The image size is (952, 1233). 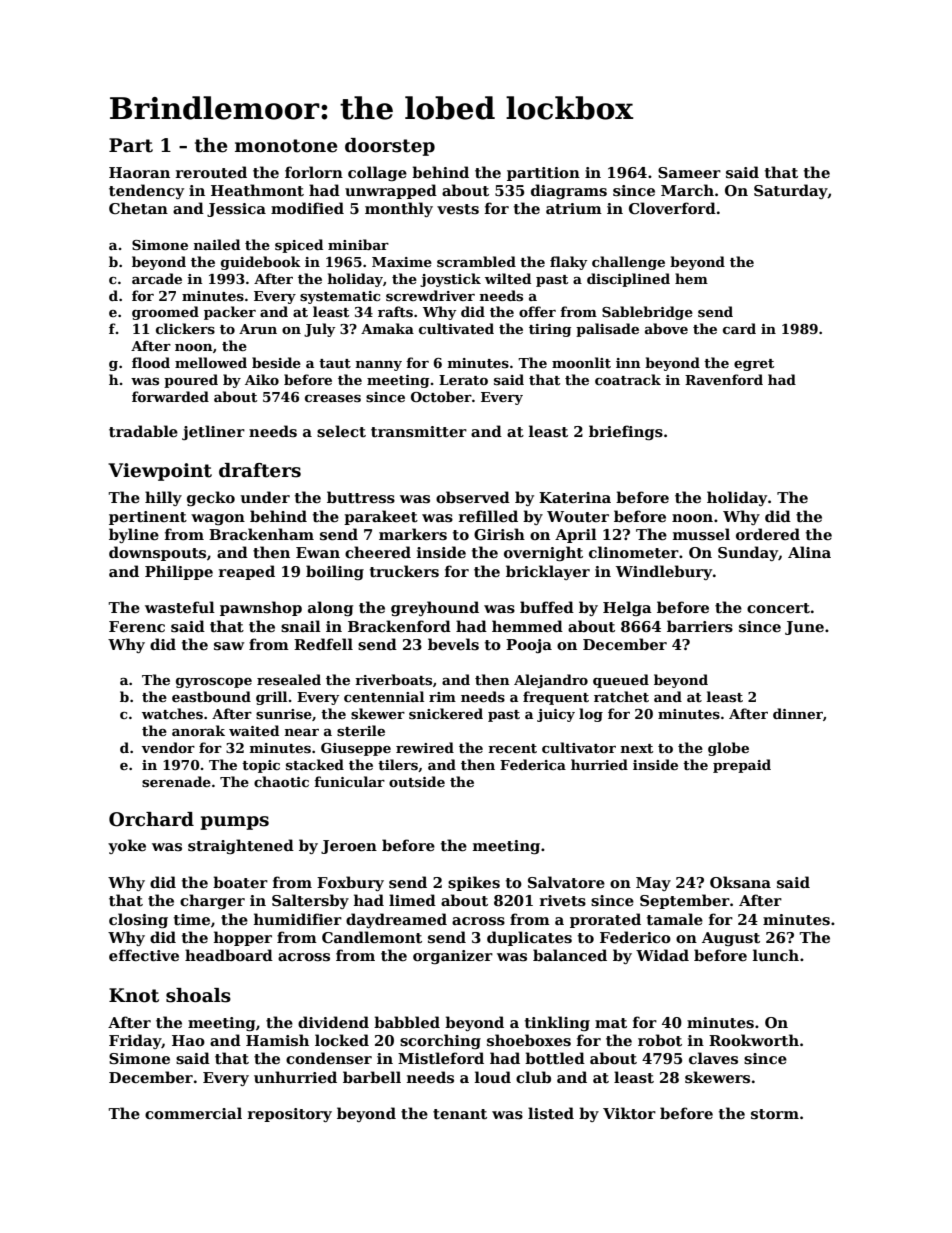 I want to click on juicy, so click(x=556, y=715).
